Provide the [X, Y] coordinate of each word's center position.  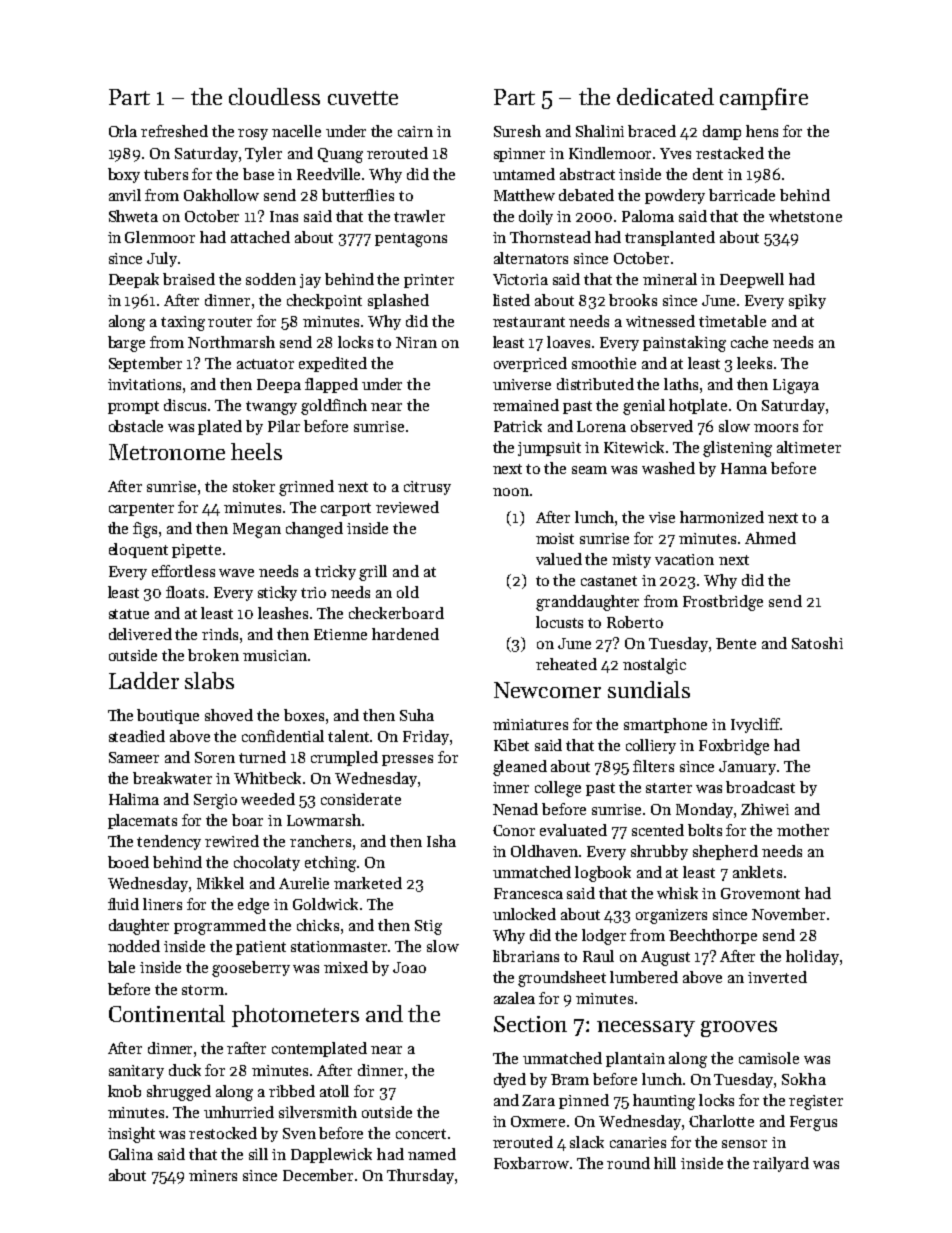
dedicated [665, 96]
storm [203, 990]
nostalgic [654, 666]
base [258, 174]
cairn [415, 131]
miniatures [530, 724]
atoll [334, 1091]
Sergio [215, 801]
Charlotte [721, 1121]
